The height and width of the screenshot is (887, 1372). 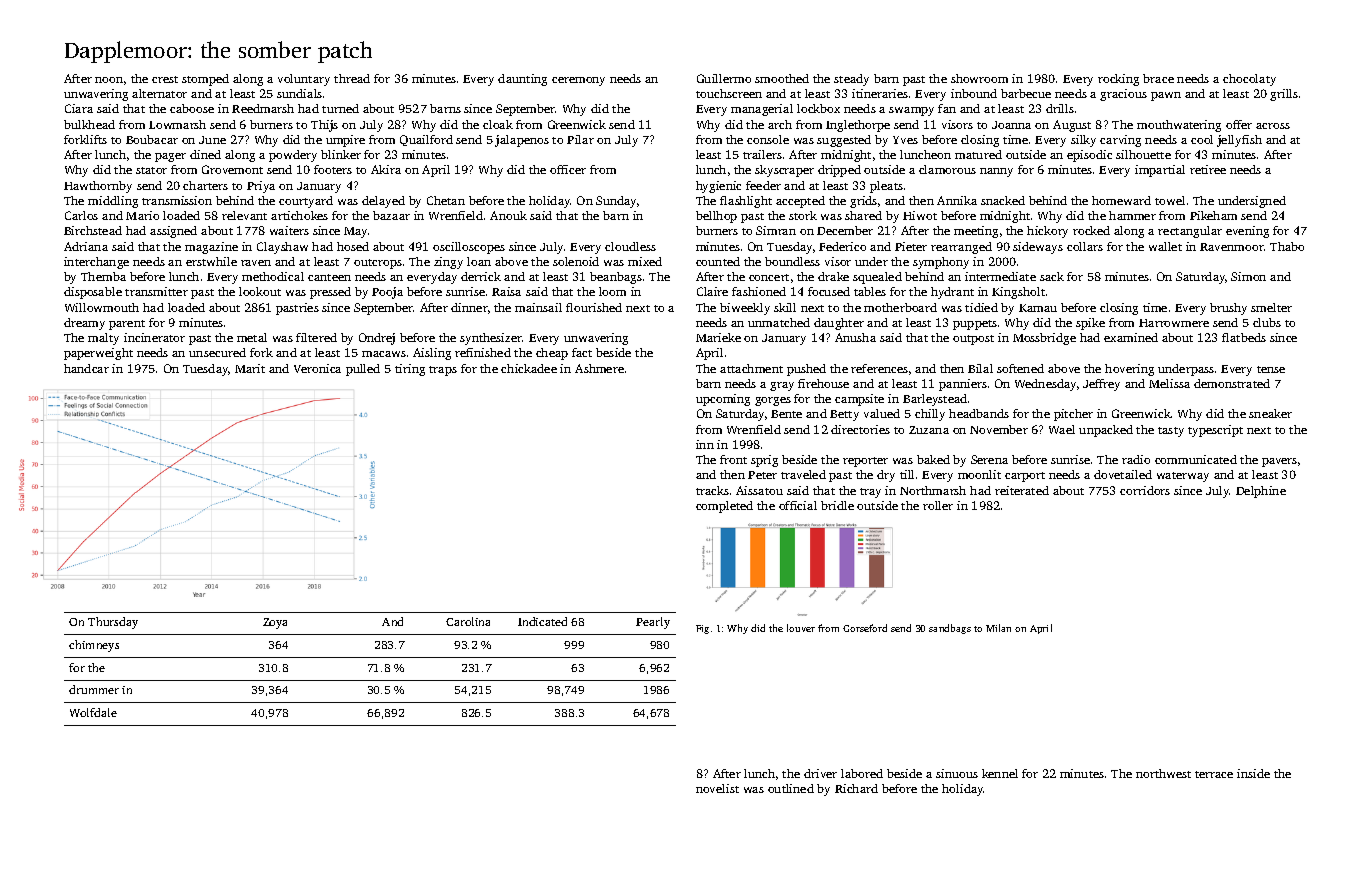 What do you see at coordinates (1239, 141) in the screenshot?
I see `jellyfish` at bounding box center [1239, 141].
